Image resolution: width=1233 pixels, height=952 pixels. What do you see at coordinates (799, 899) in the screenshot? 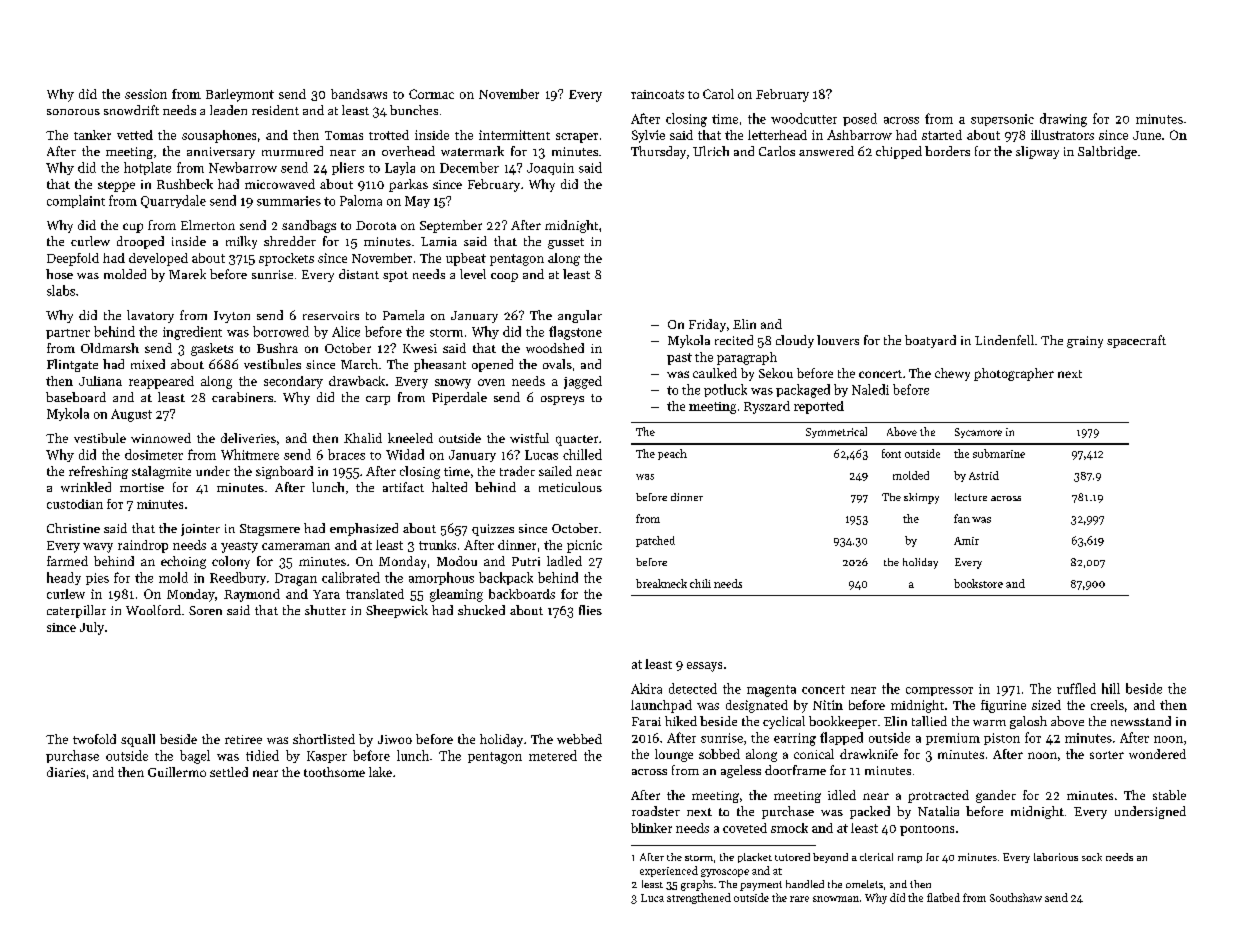
I see `rare` at bounding box center [799, 899].
